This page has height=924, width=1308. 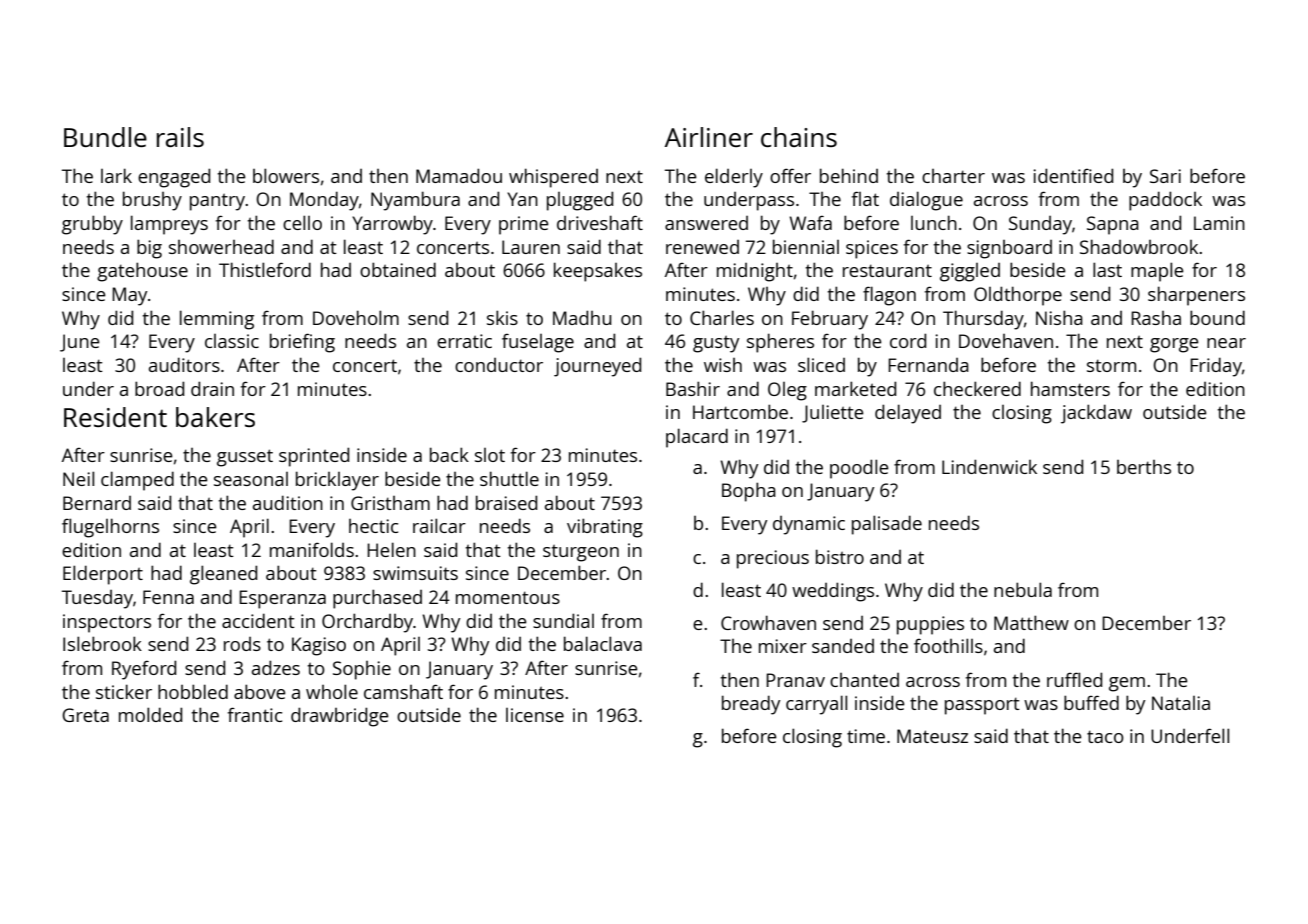 I want to click on Bashir, so click(x=693, y=388).
